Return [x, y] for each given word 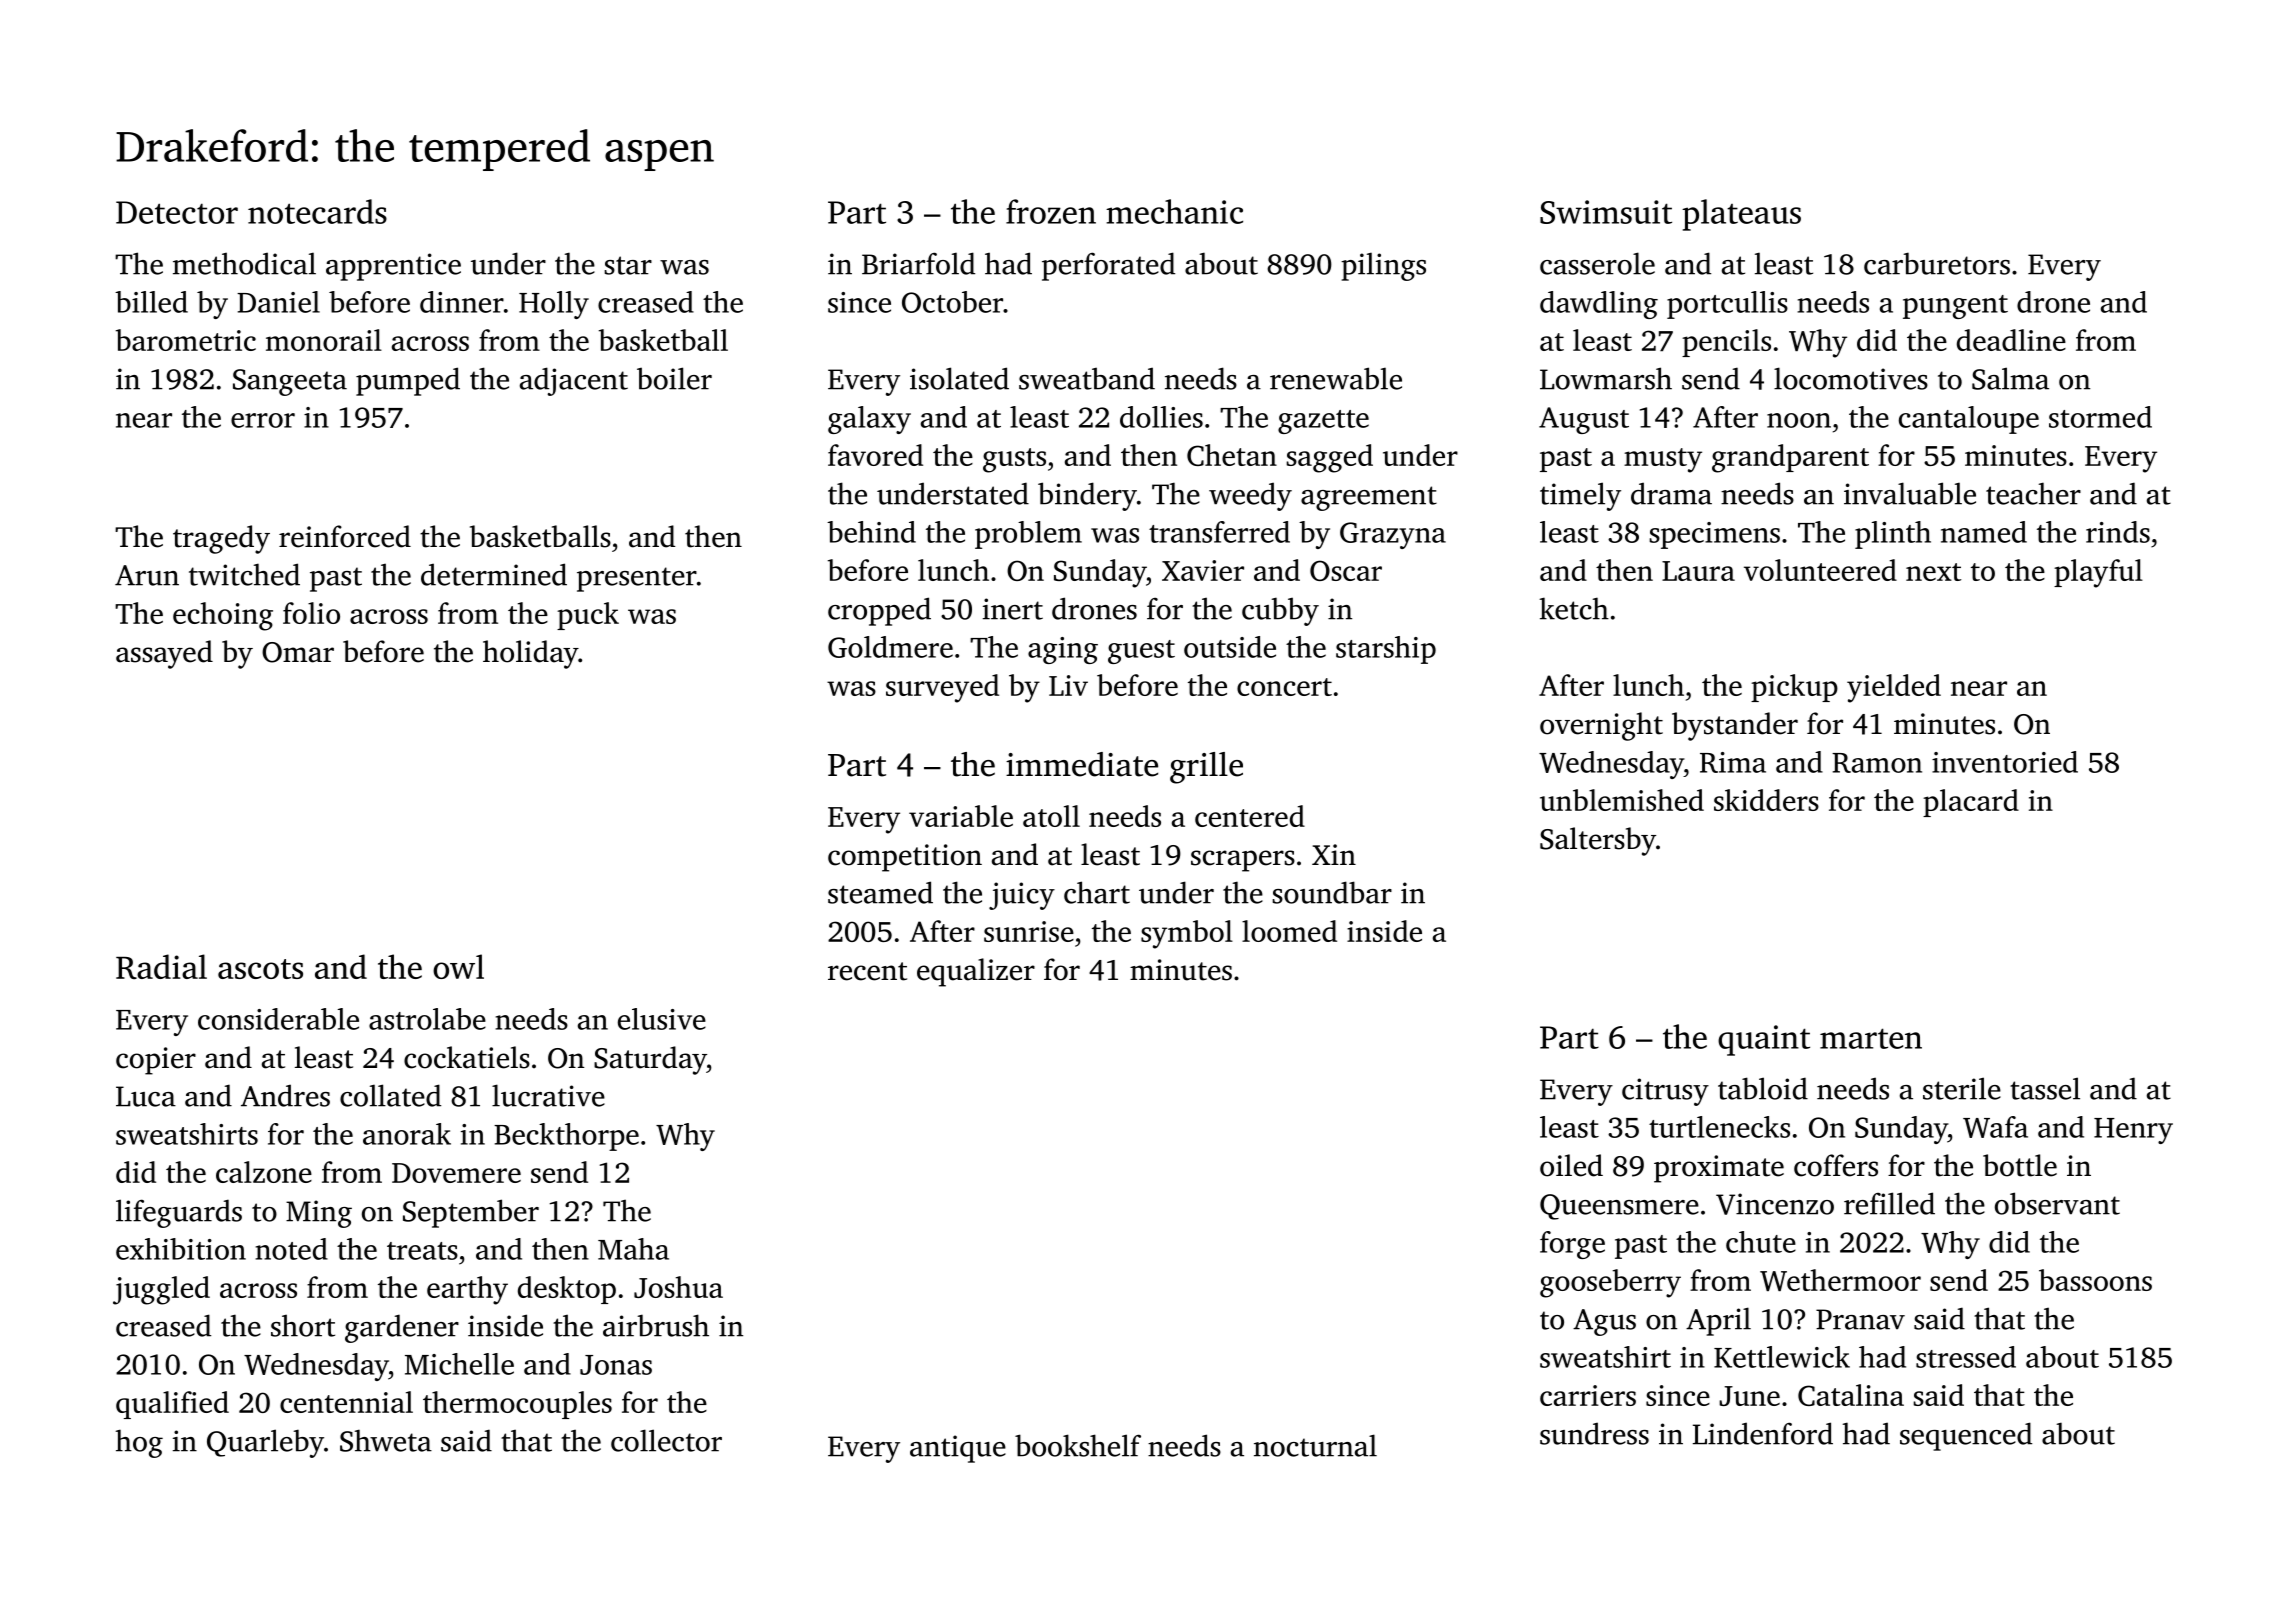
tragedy [221, 539]
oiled [1571, 1165]
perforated [1108, 266]
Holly [554, 305]
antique [958, 1449]
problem [1028, 535]
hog [139, 1443]
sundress [1594, 1433]
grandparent [1790, 458]
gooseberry [1610, 1283]
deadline [2011, 340]
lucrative [548, 1095]
